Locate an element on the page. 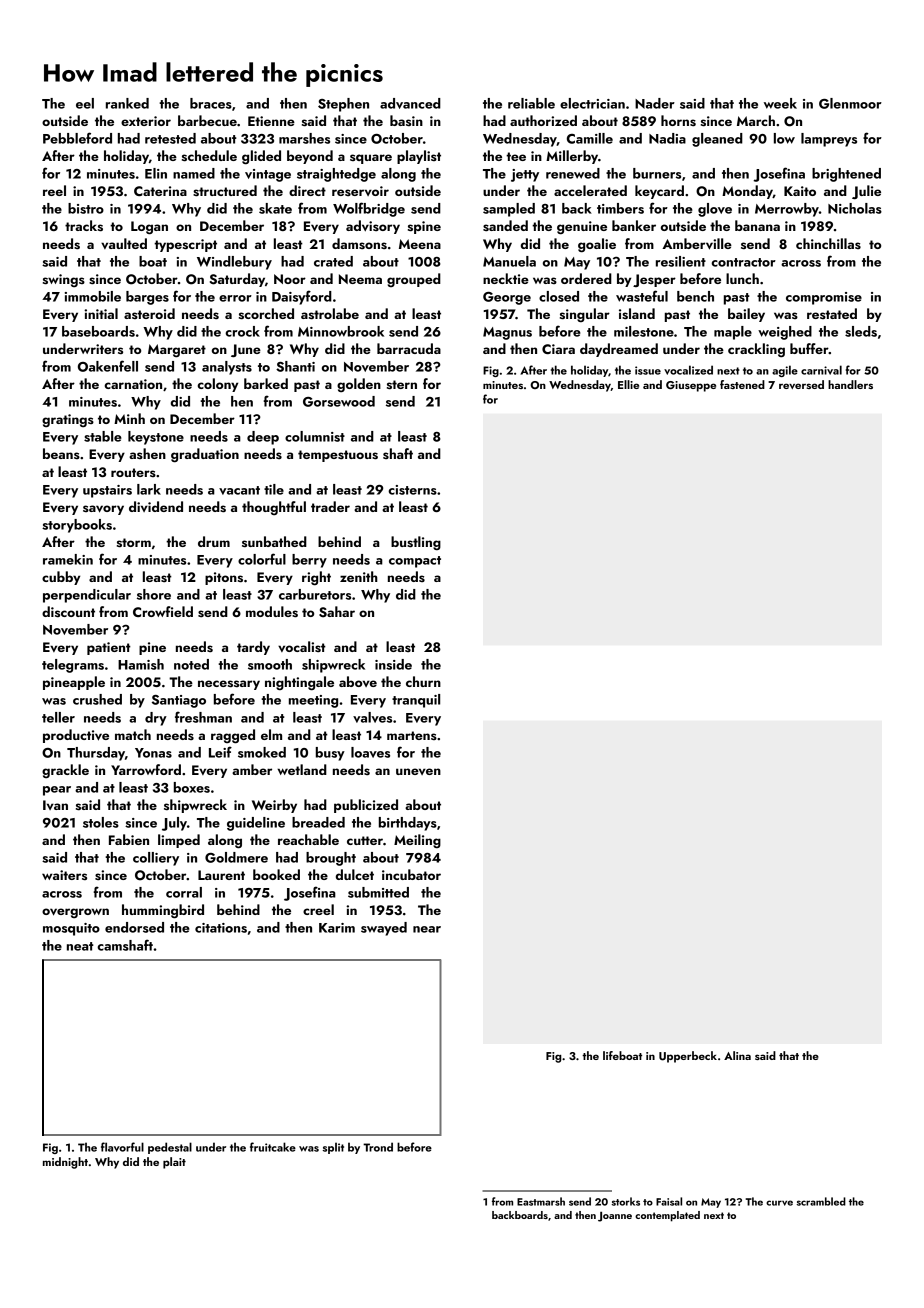  ranked is located at coordinates (127, 103).
